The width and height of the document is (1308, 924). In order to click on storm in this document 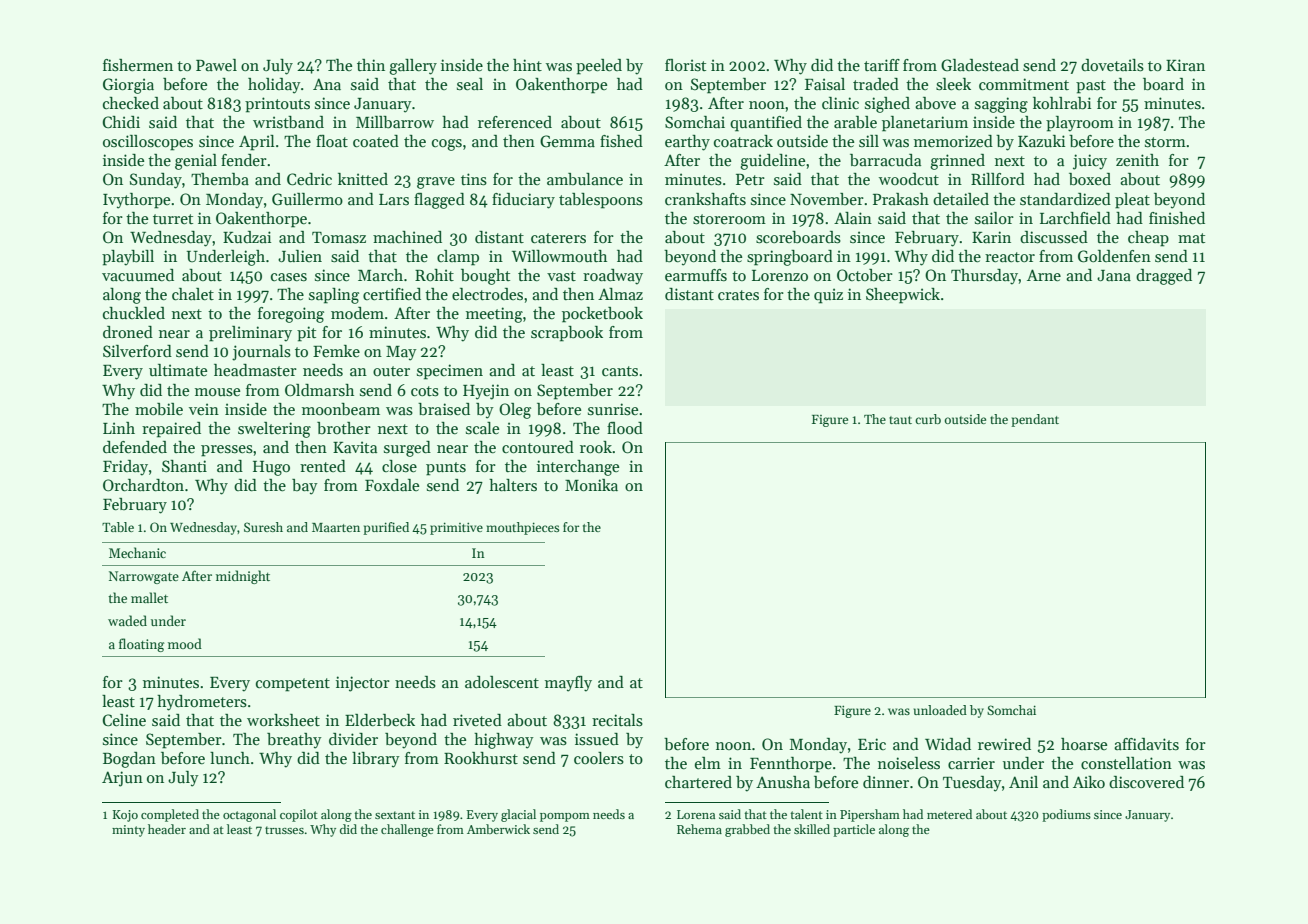, I will do `click(1165, 142)`.
